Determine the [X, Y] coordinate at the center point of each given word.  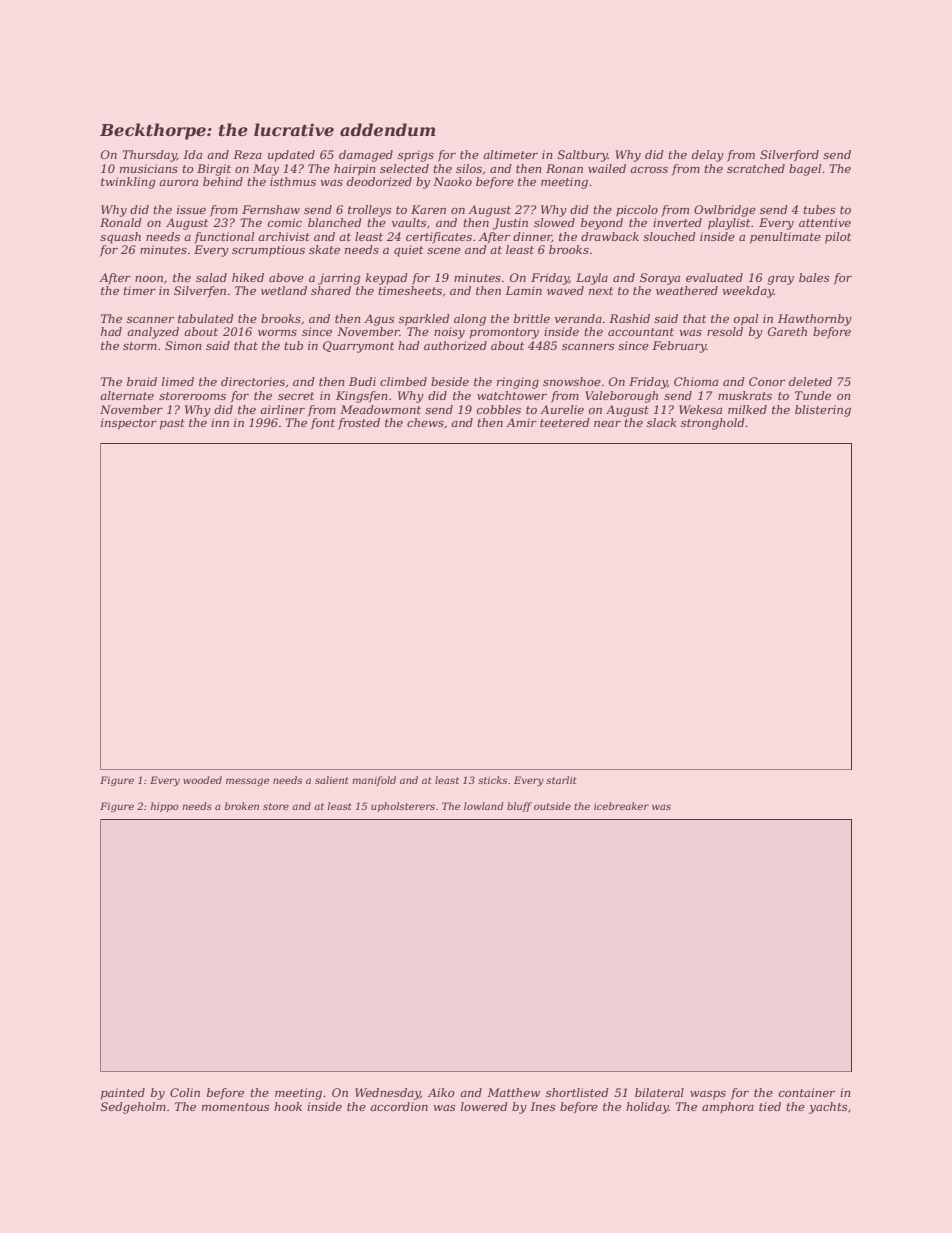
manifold [374, 781]
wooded [202, 780]
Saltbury [583, 156]
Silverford [789, 156]
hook [288, 1106]
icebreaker [621, 806]
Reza [247, 154]
